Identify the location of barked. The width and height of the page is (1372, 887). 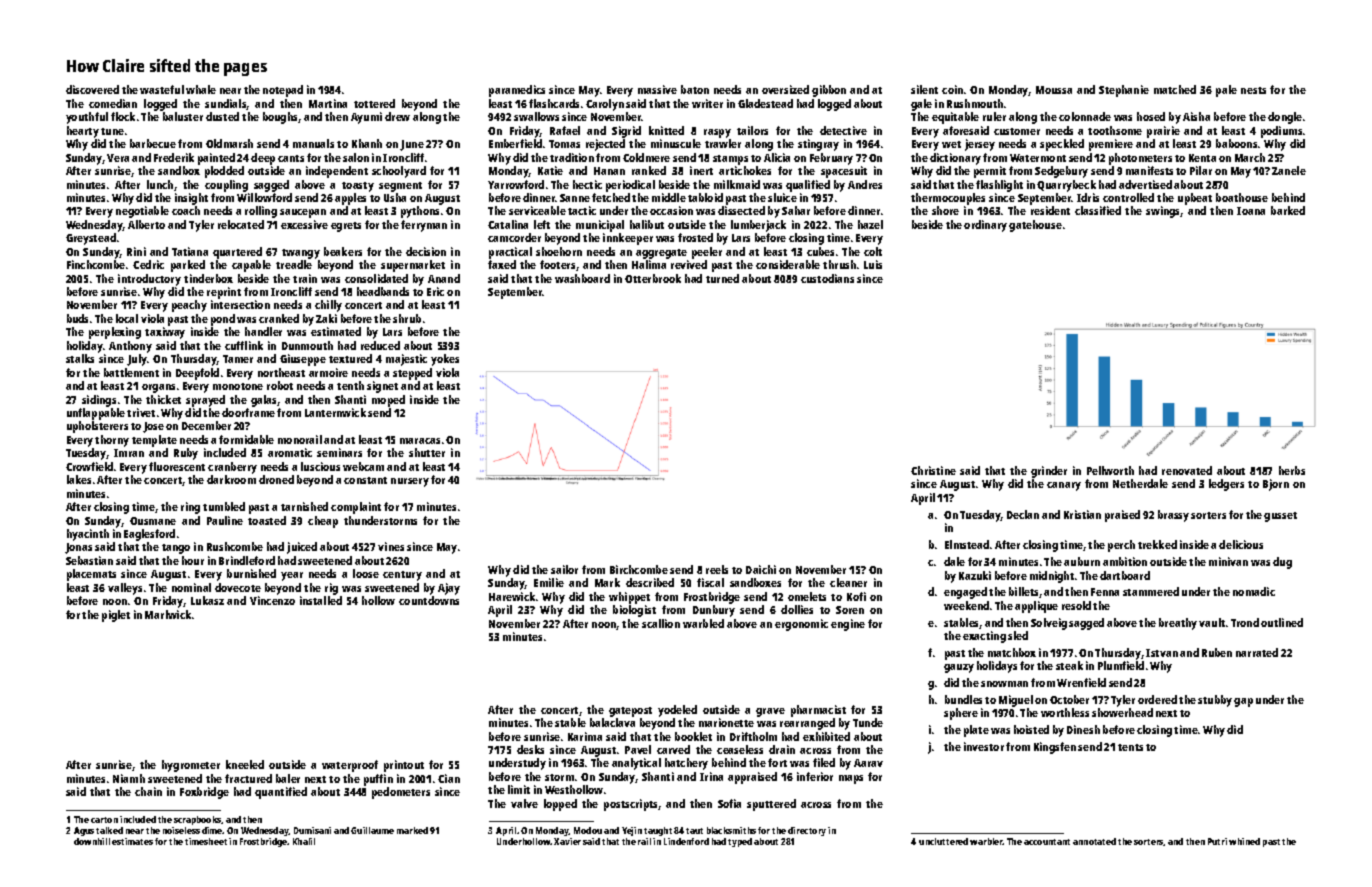
(1288, 210).
